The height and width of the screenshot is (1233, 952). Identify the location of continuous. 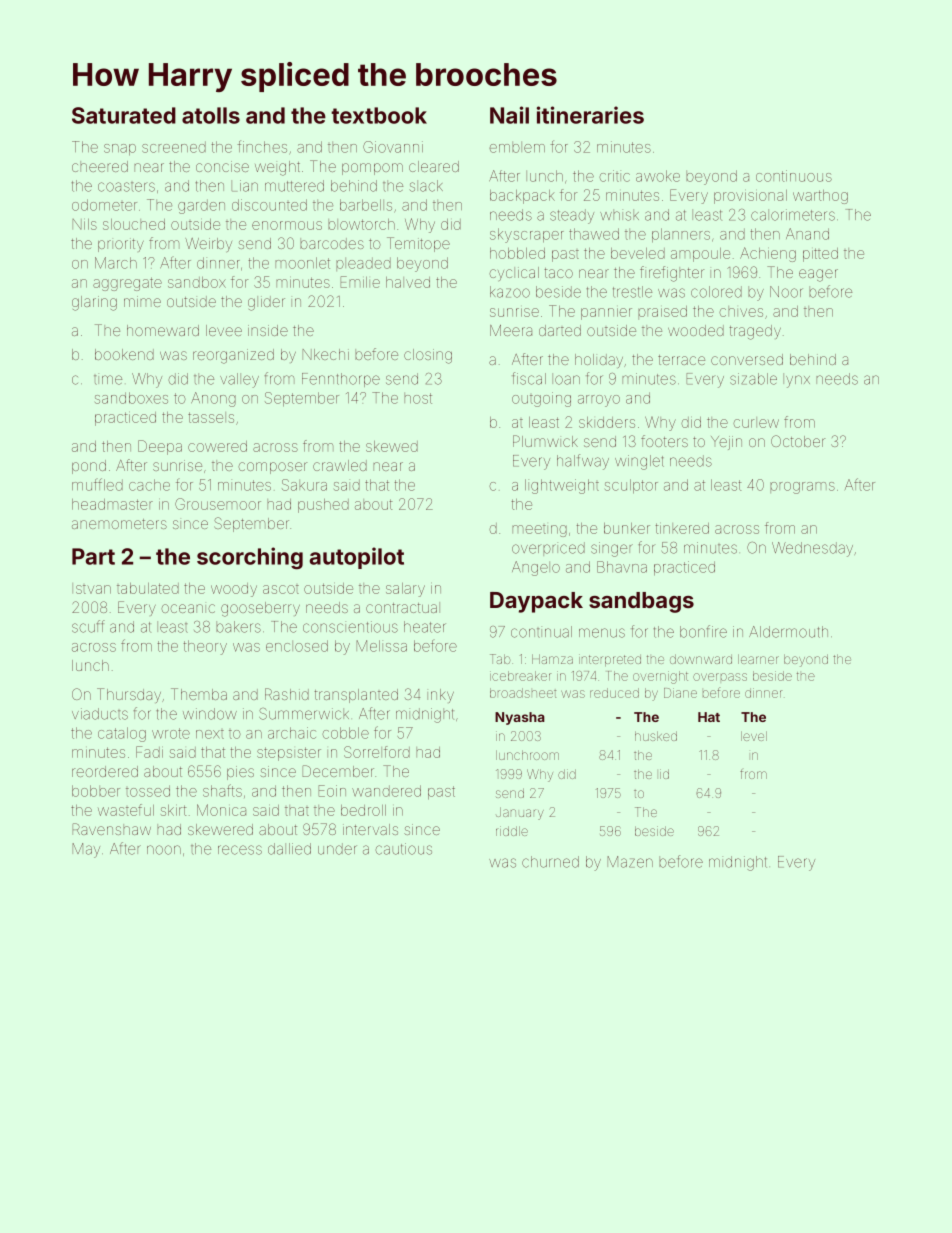
(794, 176).
